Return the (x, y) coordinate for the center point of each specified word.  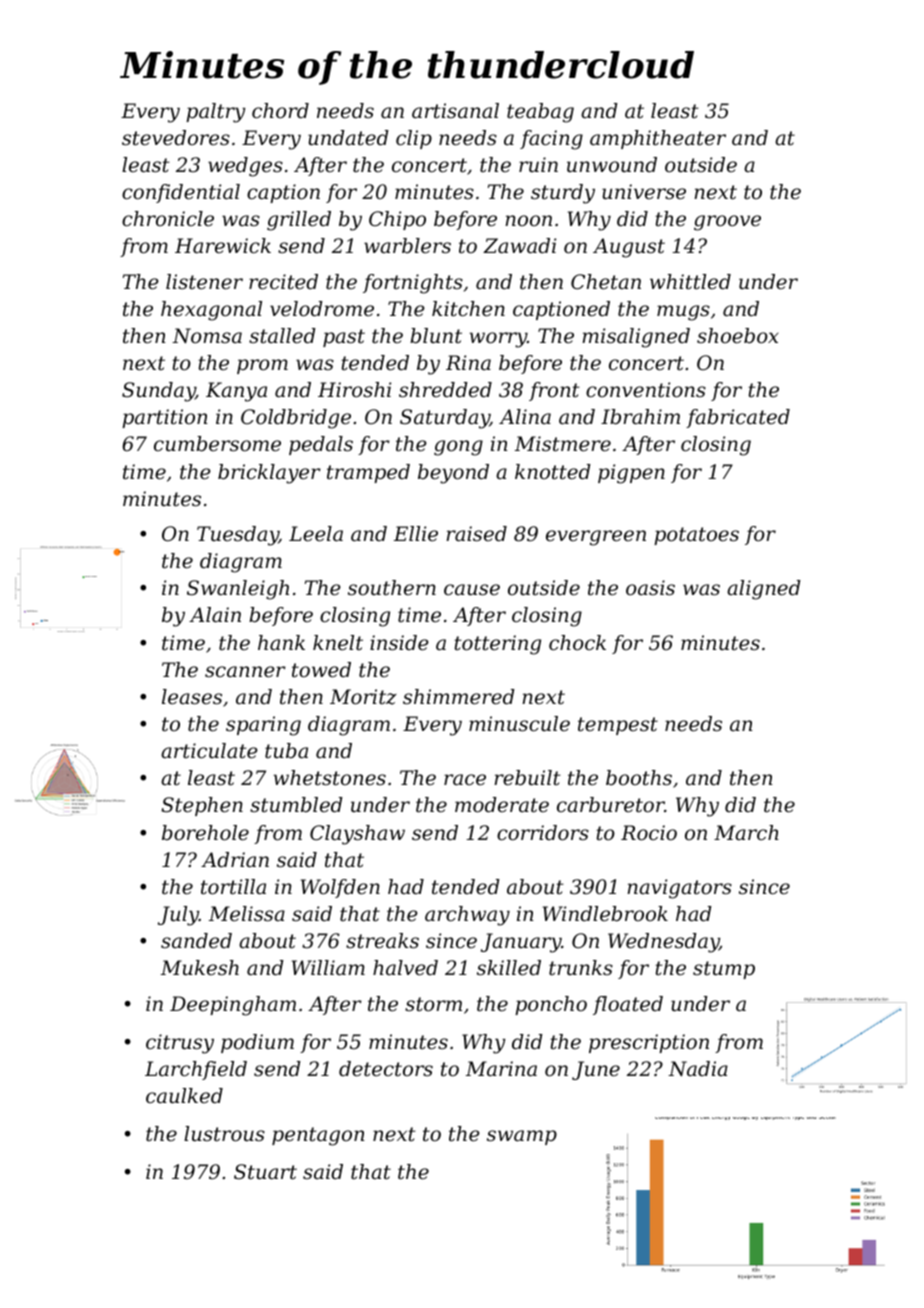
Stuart (265, 1172)
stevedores (176, 138)
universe (644, 192)
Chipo (397, 220)
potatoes (696, 536)
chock (577, 643)
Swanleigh (238, 590)
